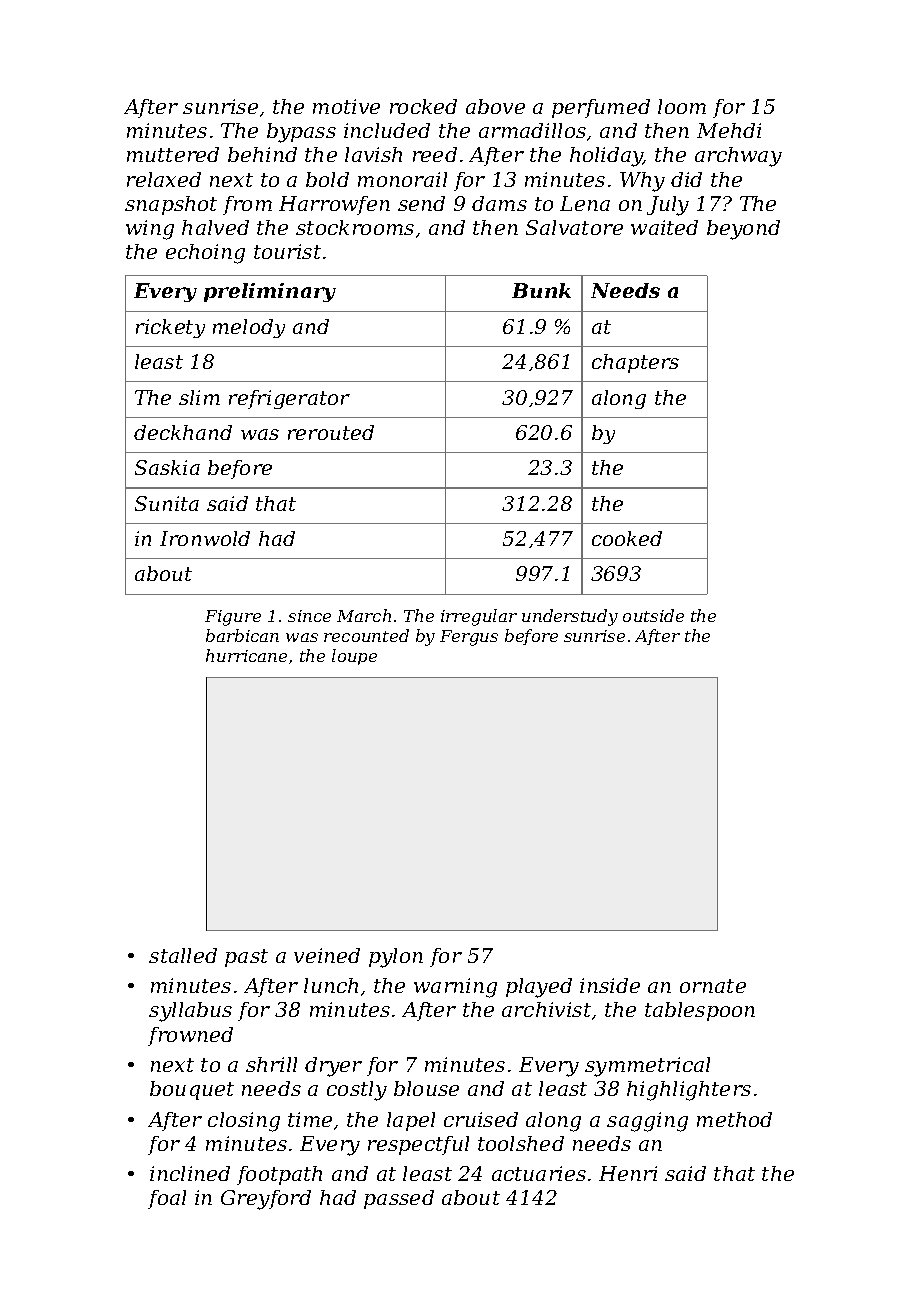  I want to click on hurricane, so click(246, 655).
